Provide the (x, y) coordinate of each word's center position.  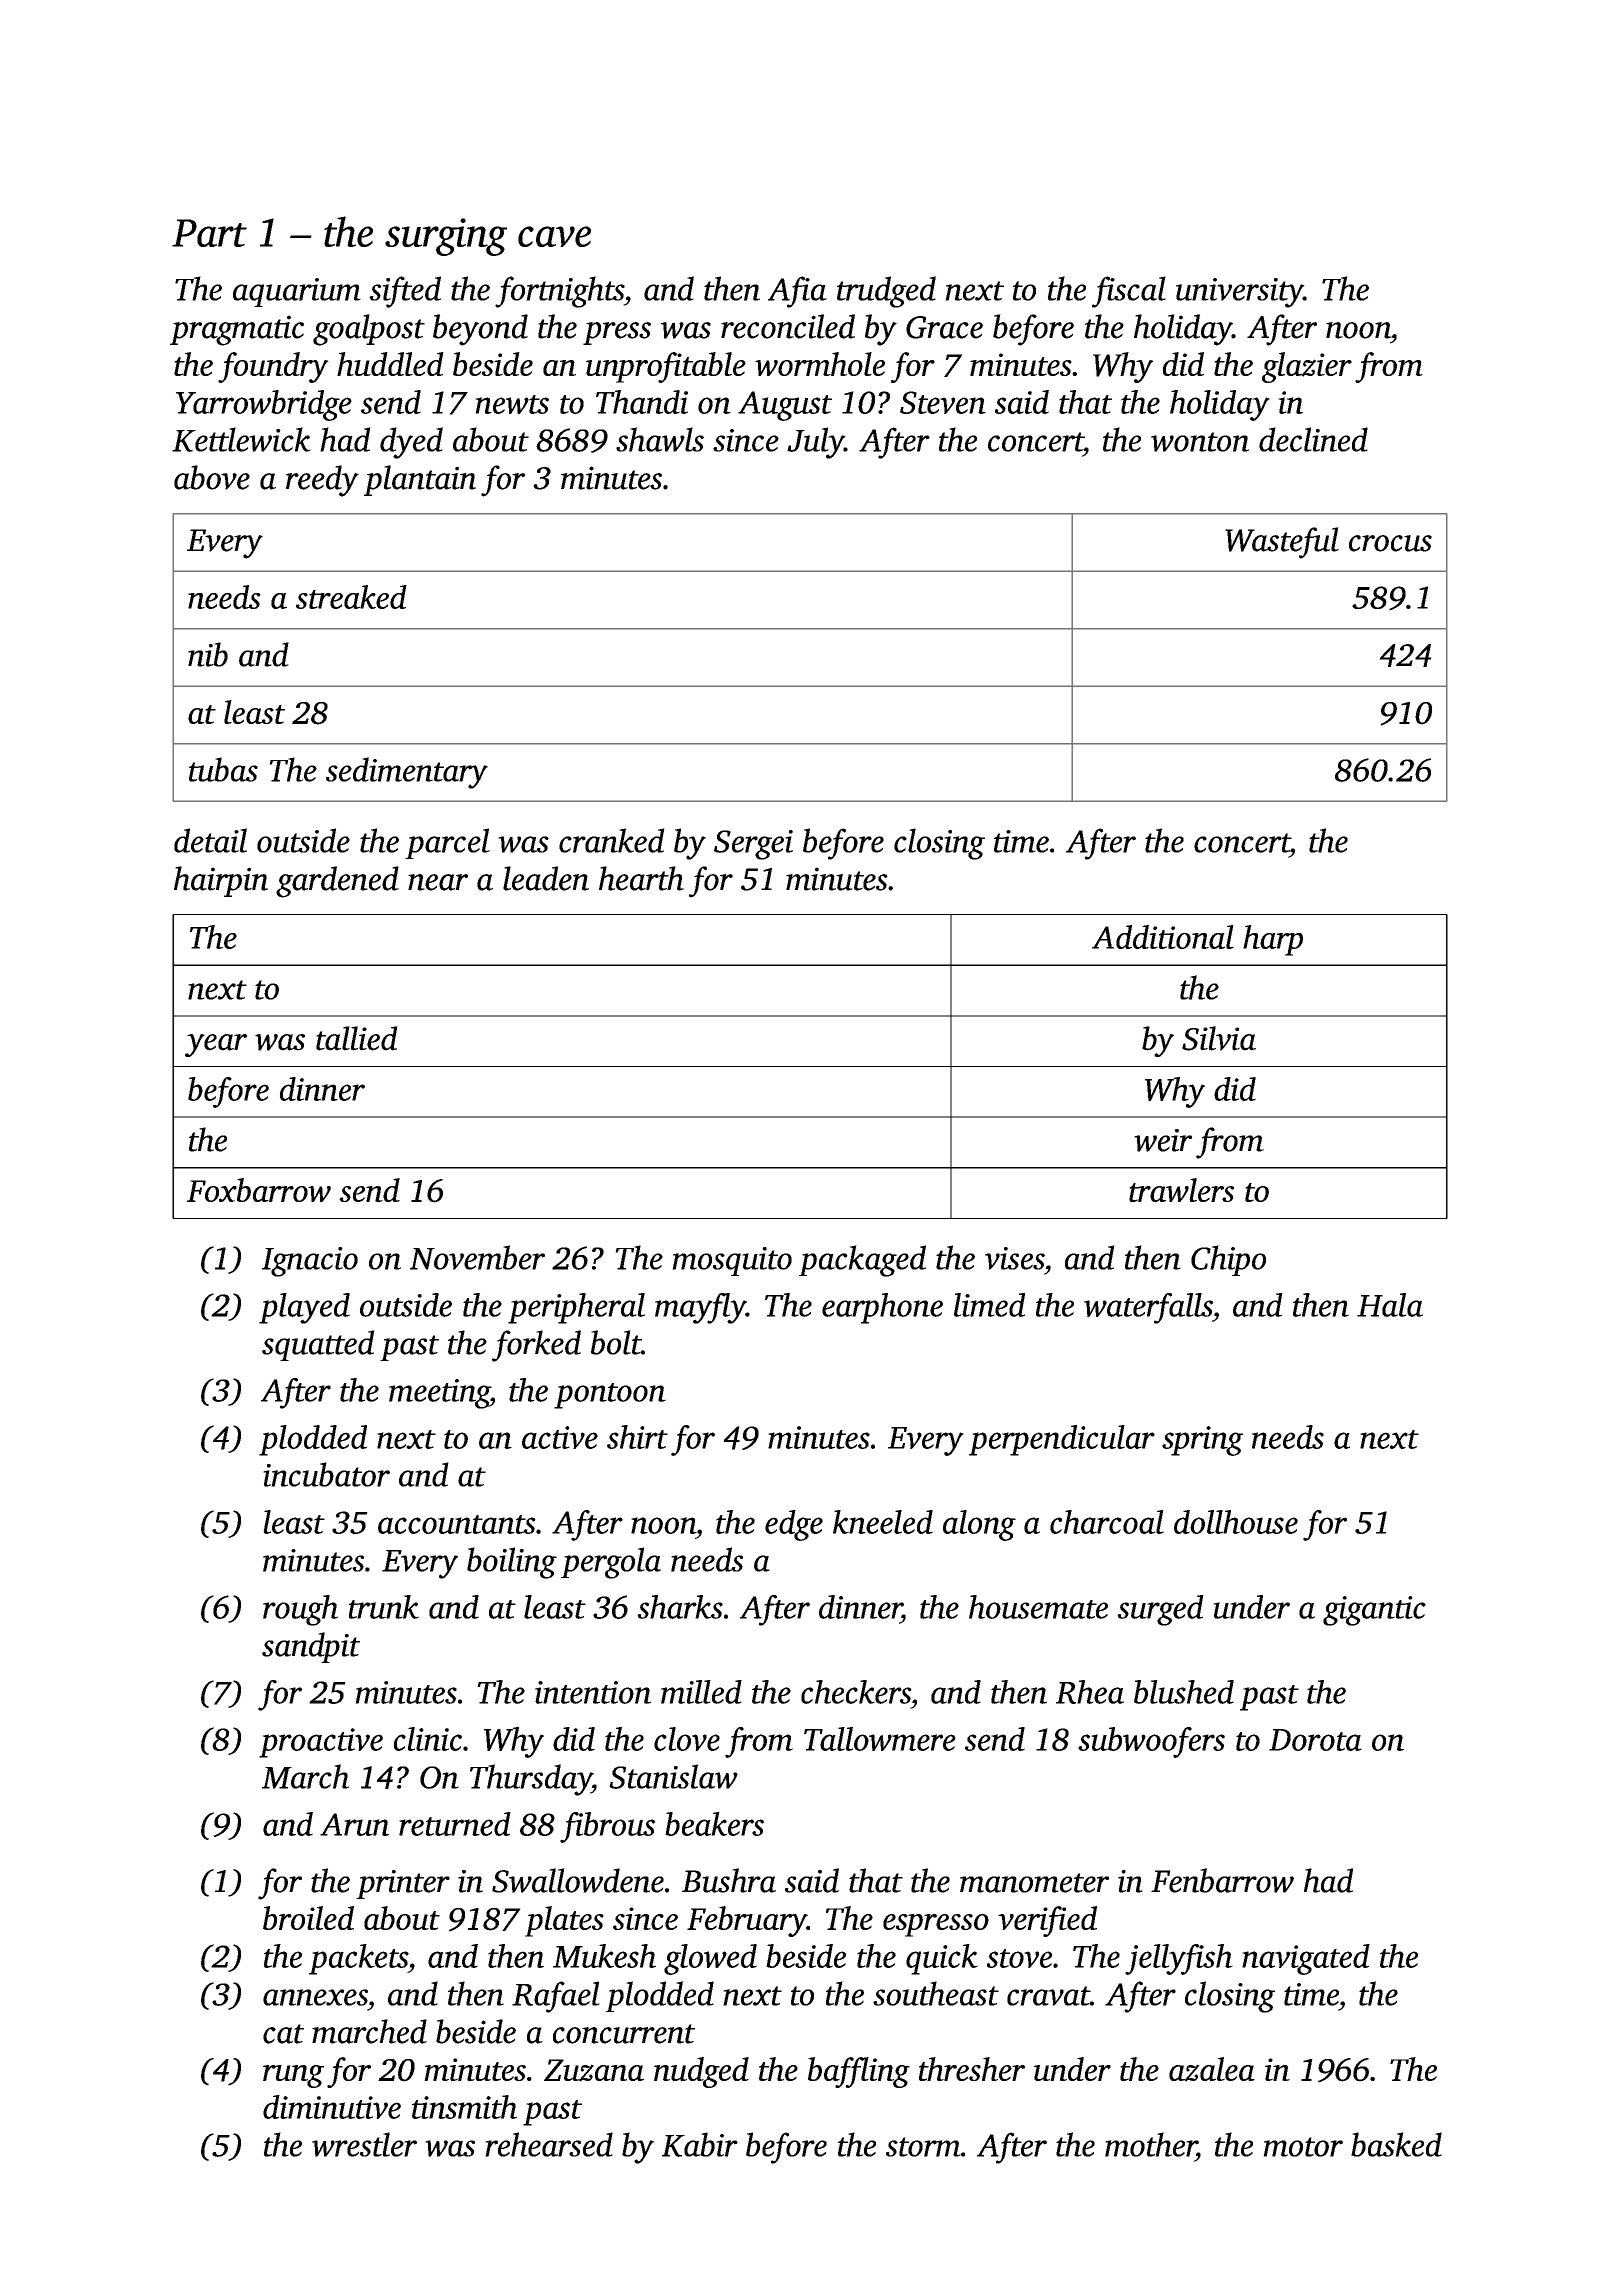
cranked (612, 840)
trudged (886, 292)
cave (554, 236)
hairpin (221, 881)
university (1239, 293)
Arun (354, 1824)
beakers (714, 1824)
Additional (1163, 937)
